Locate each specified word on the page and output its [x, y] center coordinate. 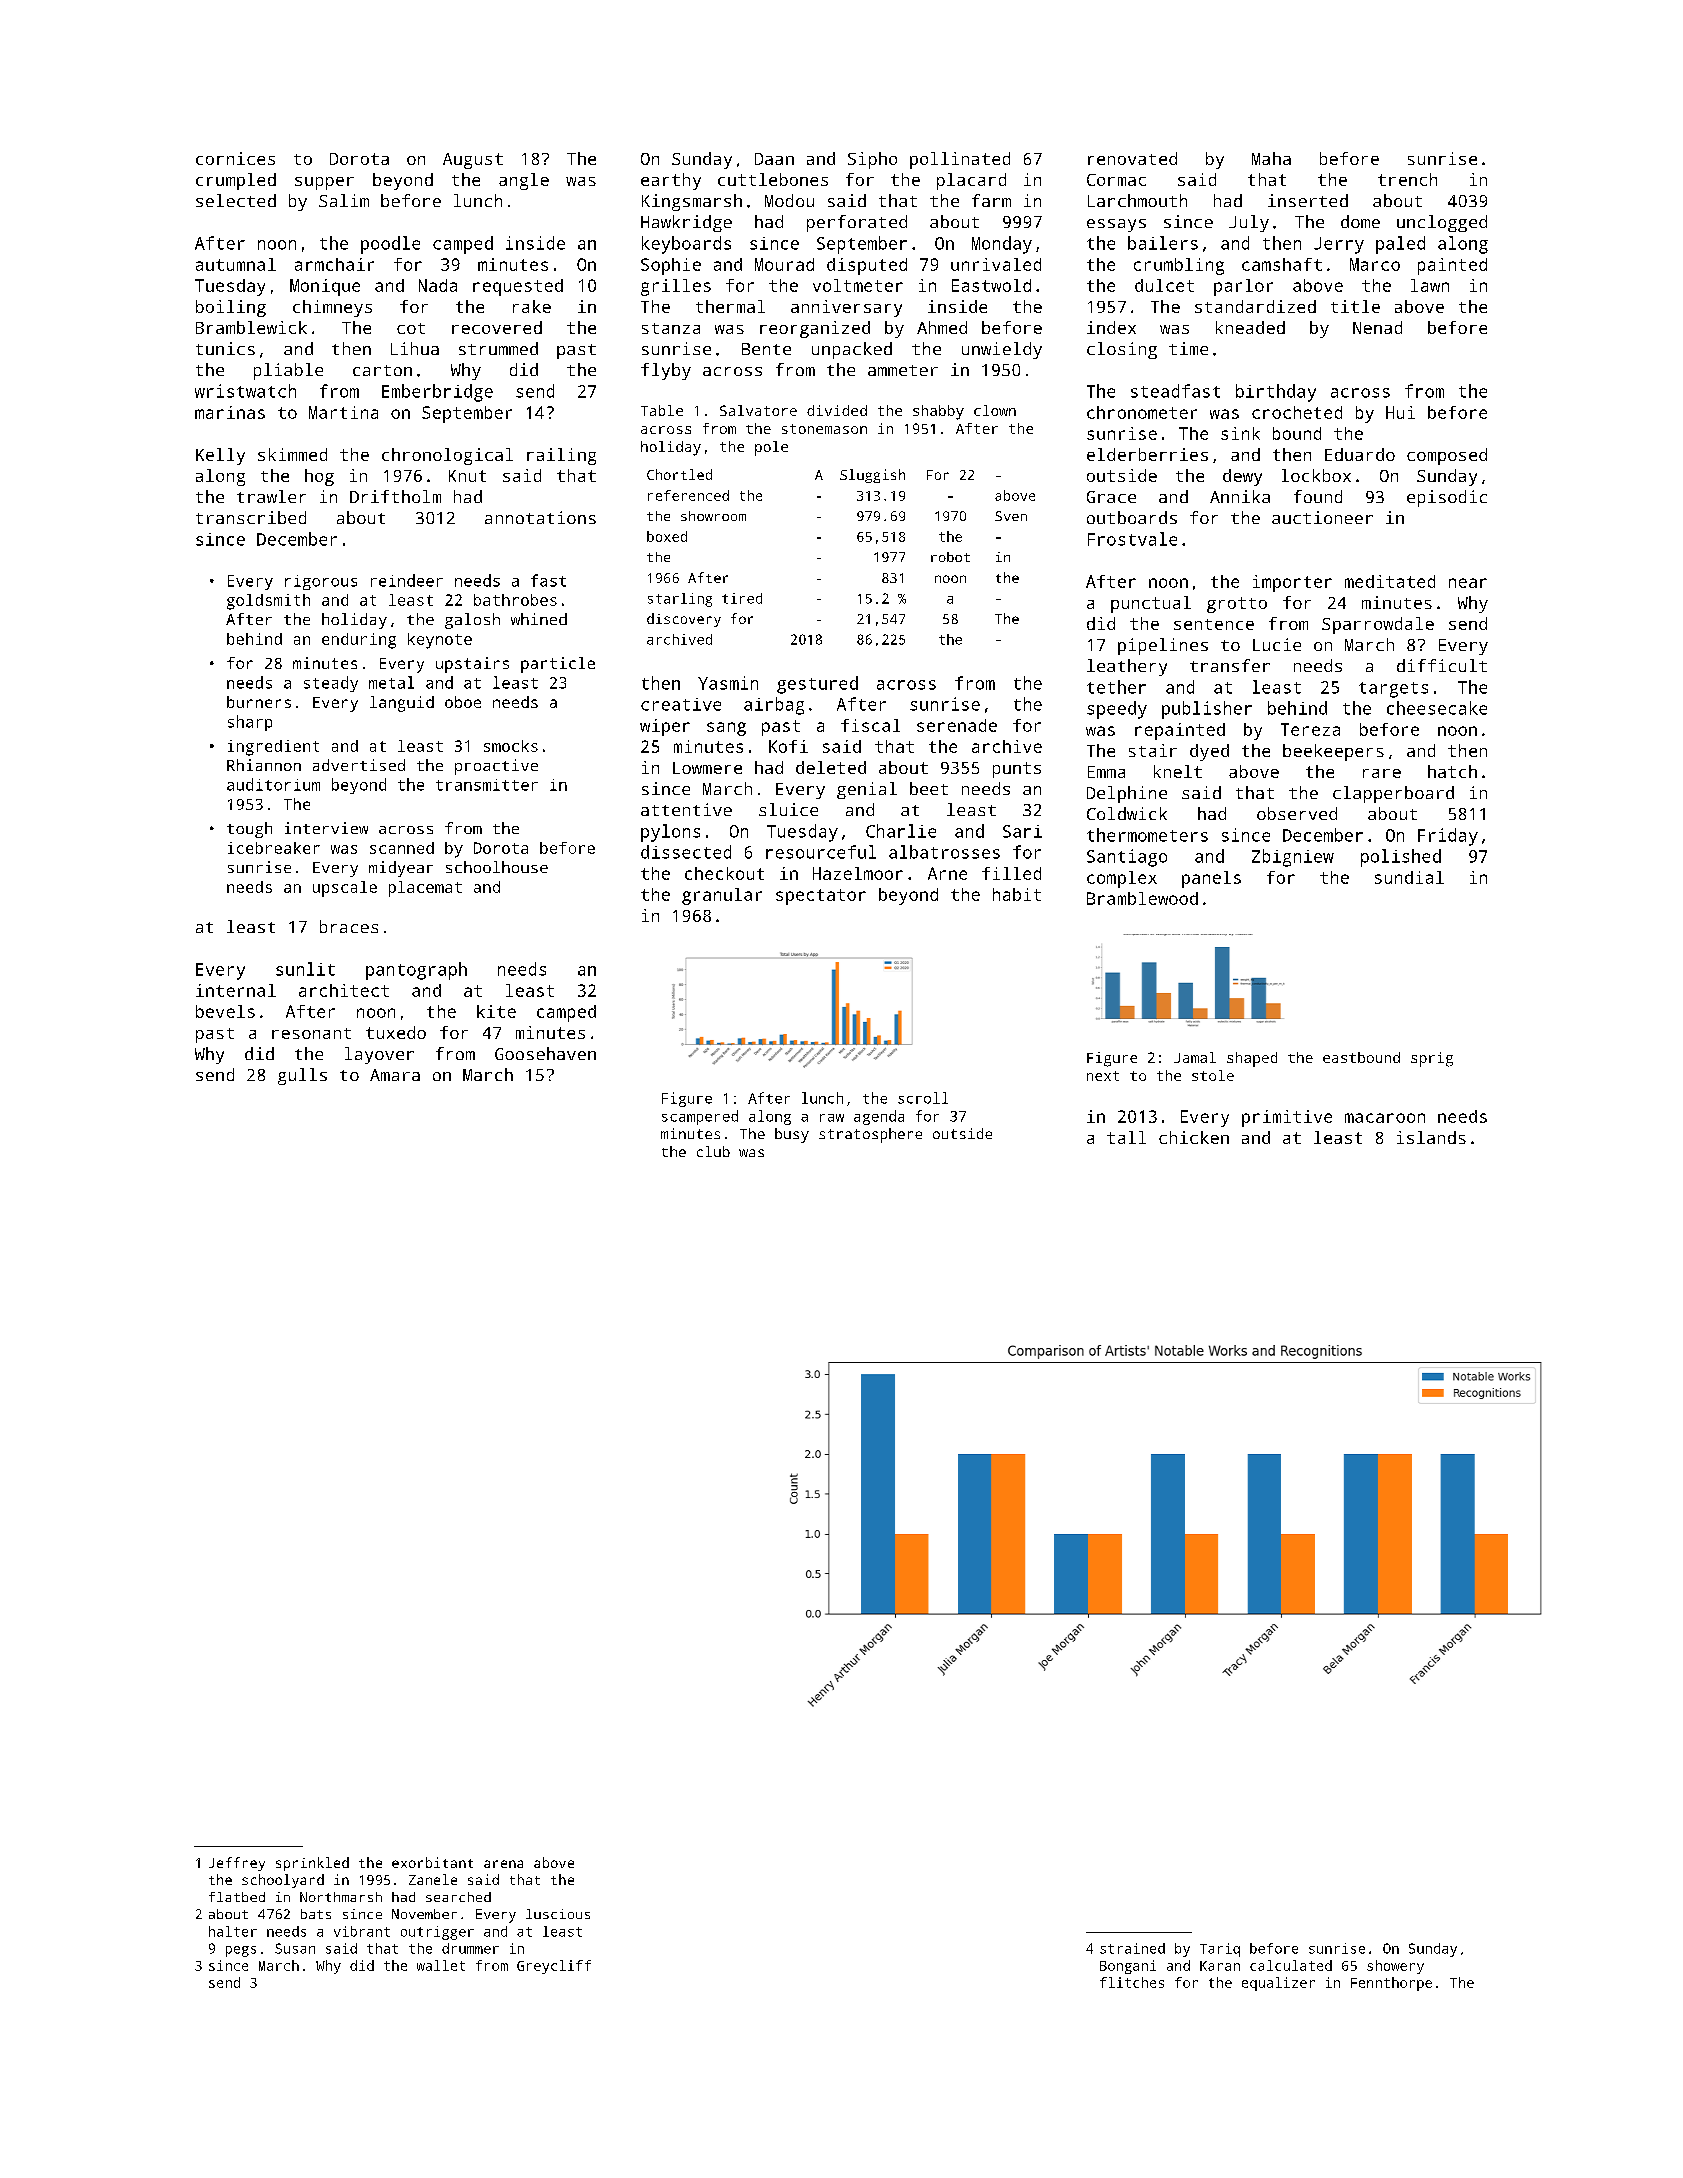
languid [402, 704]
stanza [671, 328]
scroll [923, 1098]
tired [742, 598]
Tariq [1220, 1950]
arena [503, 1864]
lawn [1430, 285]
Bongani [1128, 1967]
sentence [1214, 624]
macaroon [1385, 1118]
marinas [230, 412]
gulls [302, 1076]
